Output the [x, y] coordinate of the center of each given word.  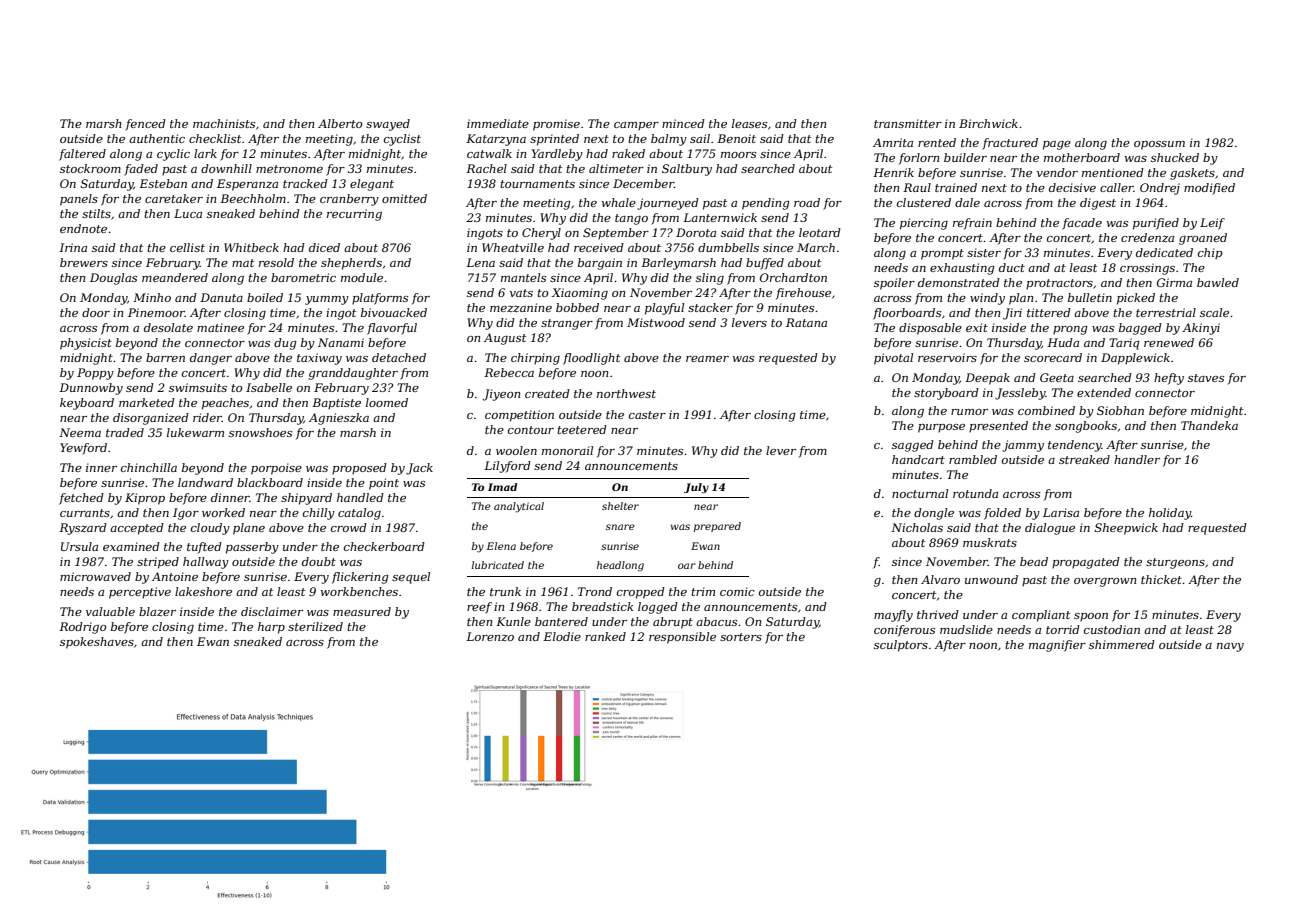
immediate [498, 123]
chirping [535, 359]
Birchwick [988, 123]
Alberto [340, 123]
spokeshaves [97, 643]
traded [125, 432]
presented [998, 427]
